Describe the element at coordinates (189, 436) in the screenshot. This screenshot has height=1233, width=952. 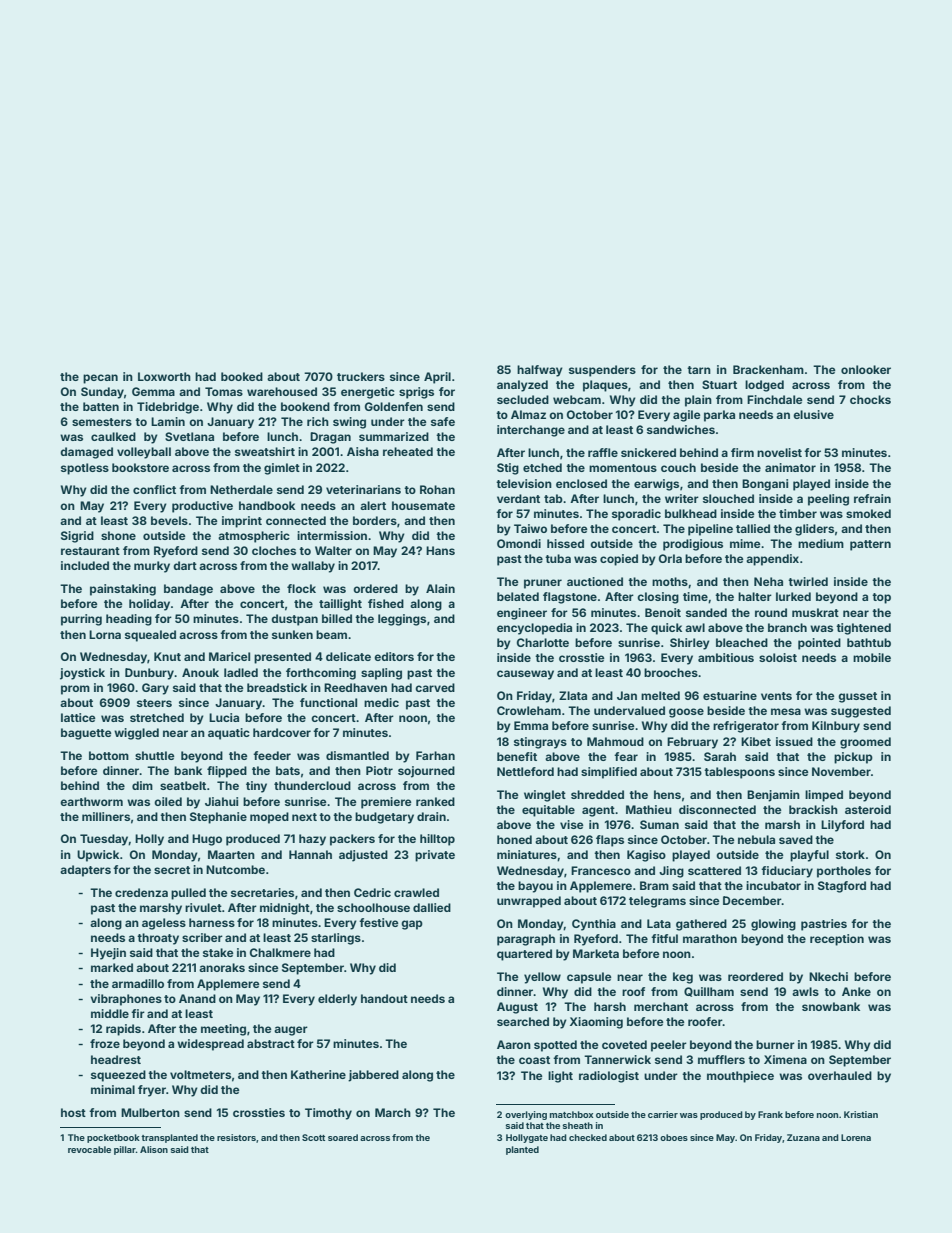
I see `Svetlana` at that location.
